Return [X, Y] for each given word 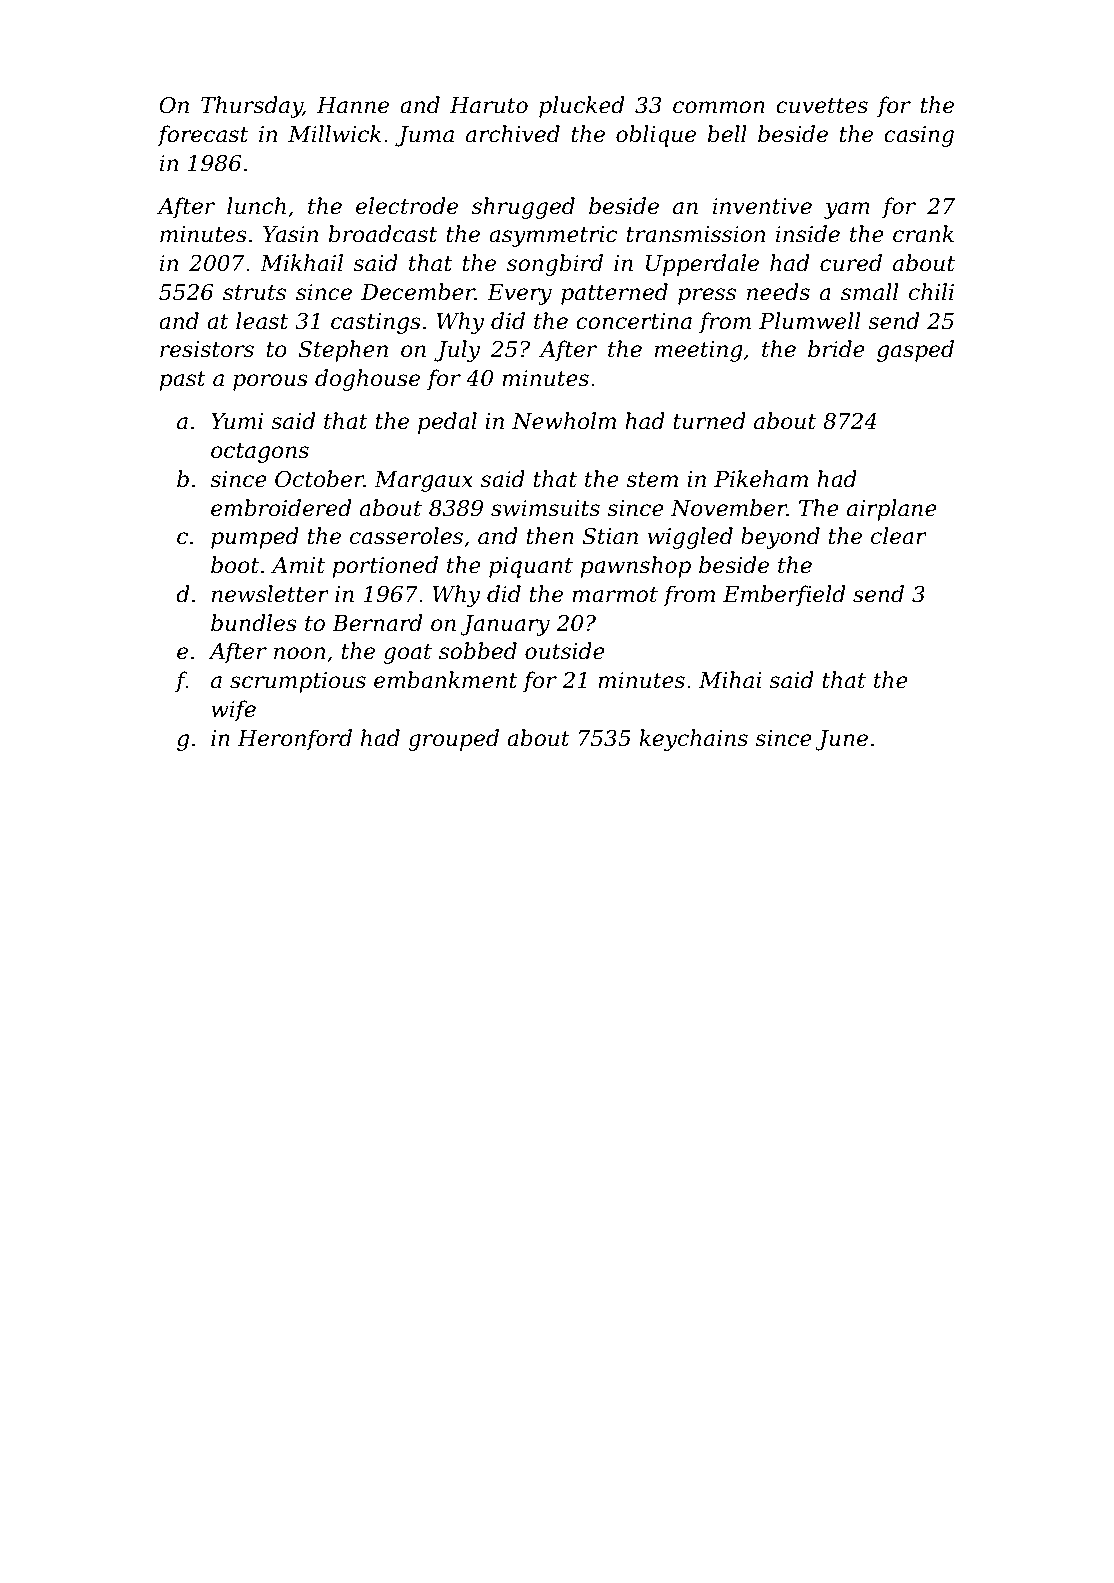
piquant [531, 567]
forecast [202, 136]
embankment [445, 680]
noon [299, 653]
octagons [260, 453]
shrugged [523, 208]
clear [899, 536]
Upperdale [702, 265]
